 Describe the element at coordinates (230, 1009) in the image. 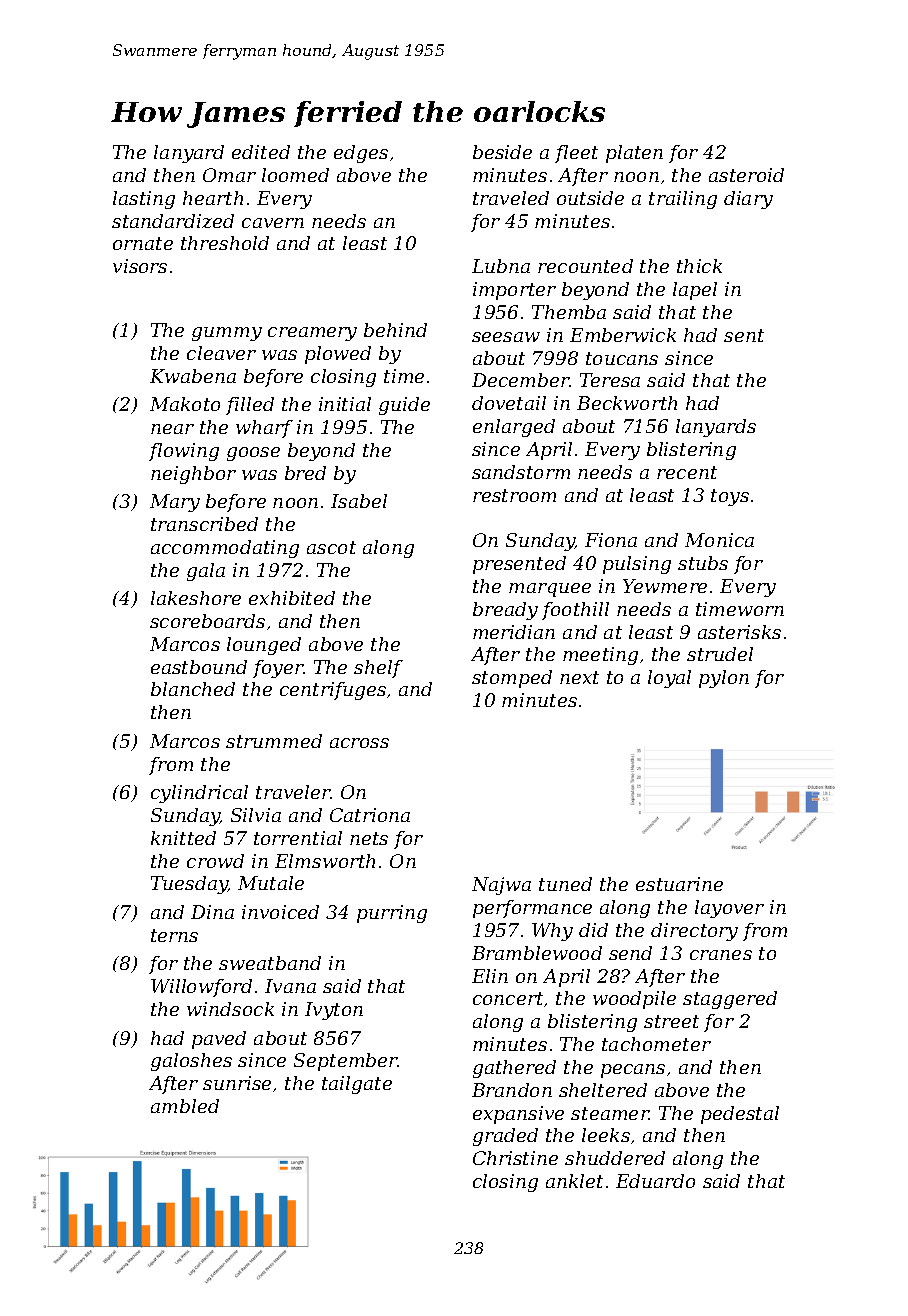

I see `windsock` at that location.
